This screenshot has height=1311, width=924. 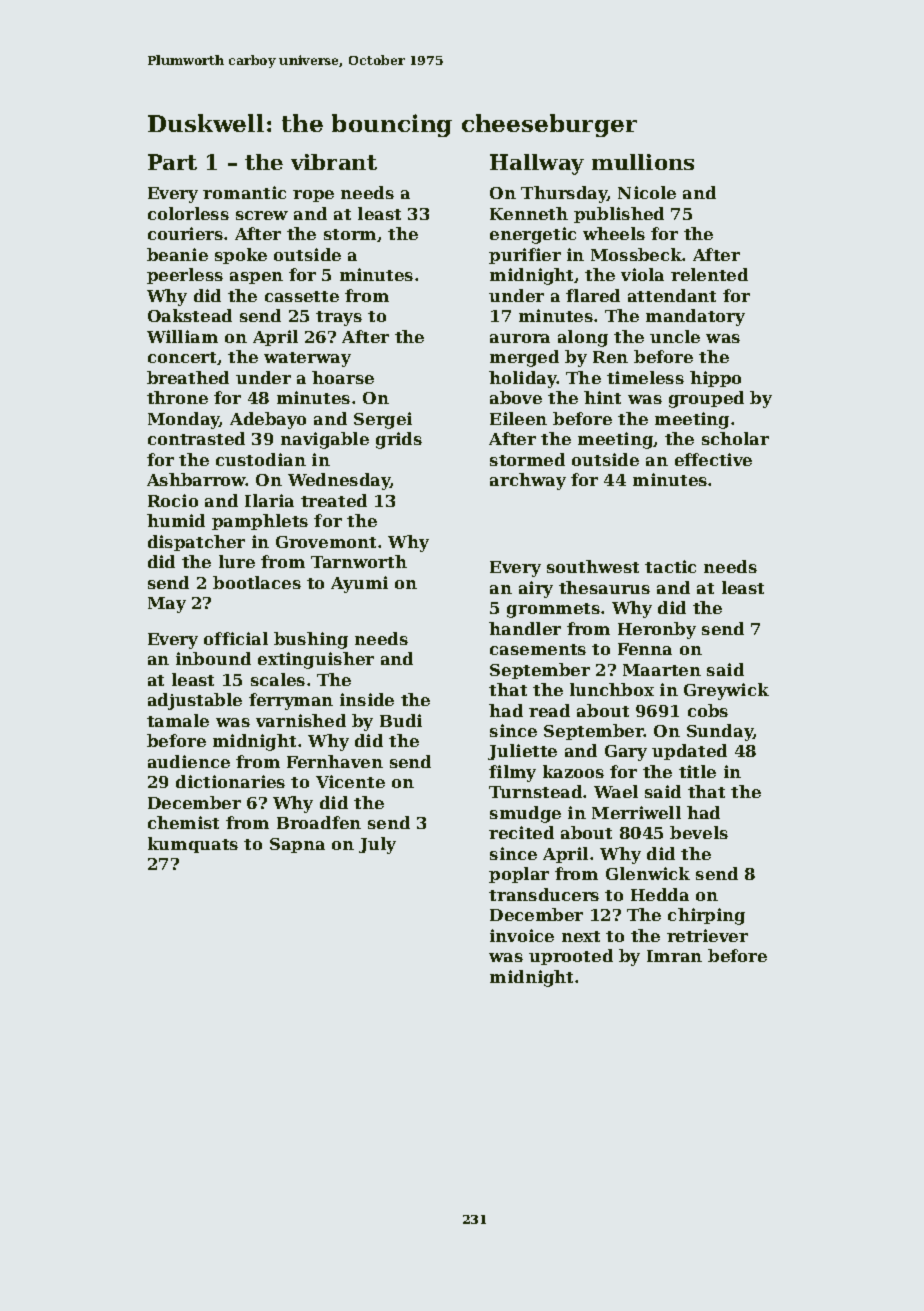 What do you see at coordinates (196, 438) in the screenshot?
I see `contrasted` at bounding box center [196, 438].
